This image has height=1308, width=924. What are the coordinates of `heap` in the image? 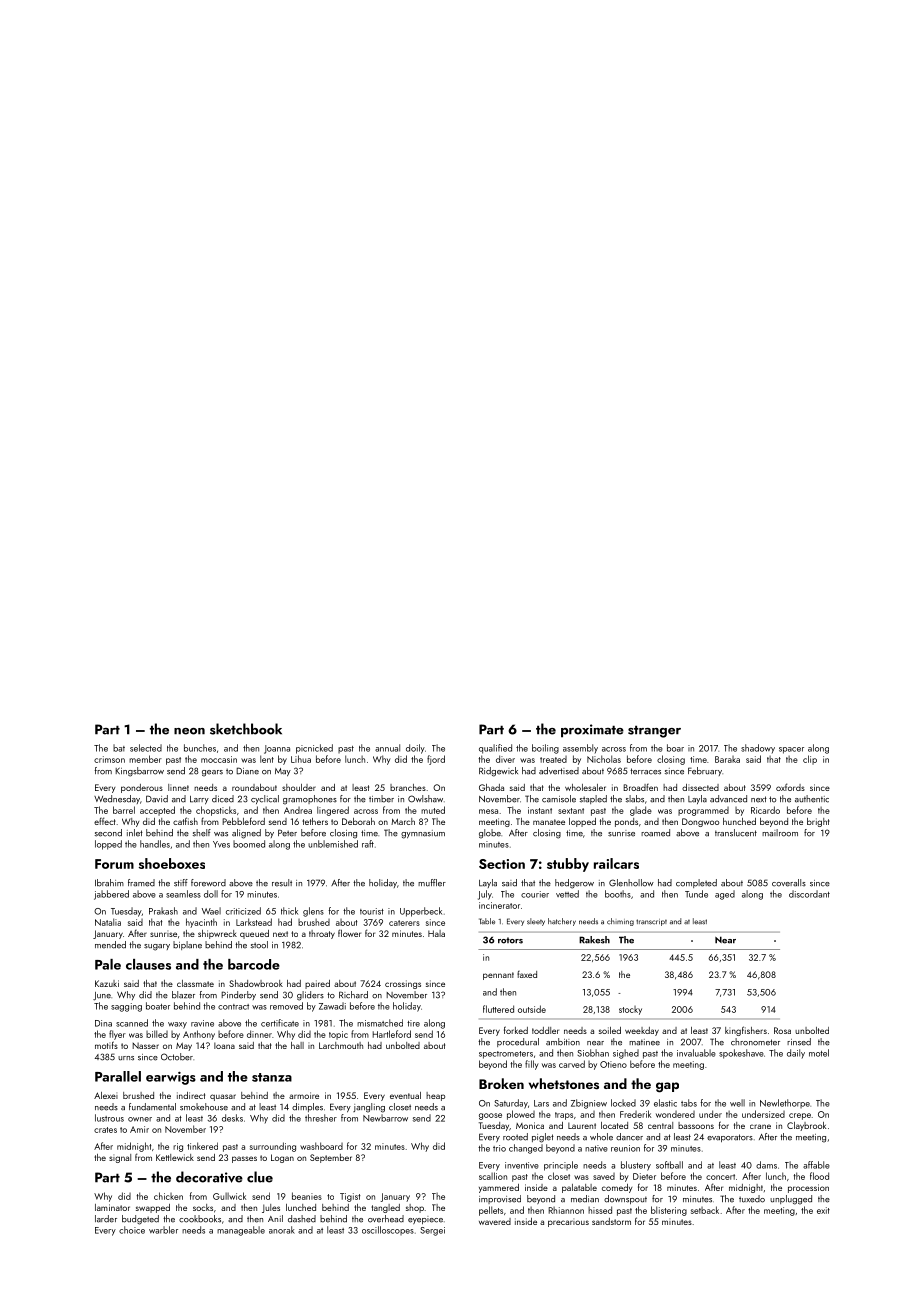 It's located at (435, 1096).
